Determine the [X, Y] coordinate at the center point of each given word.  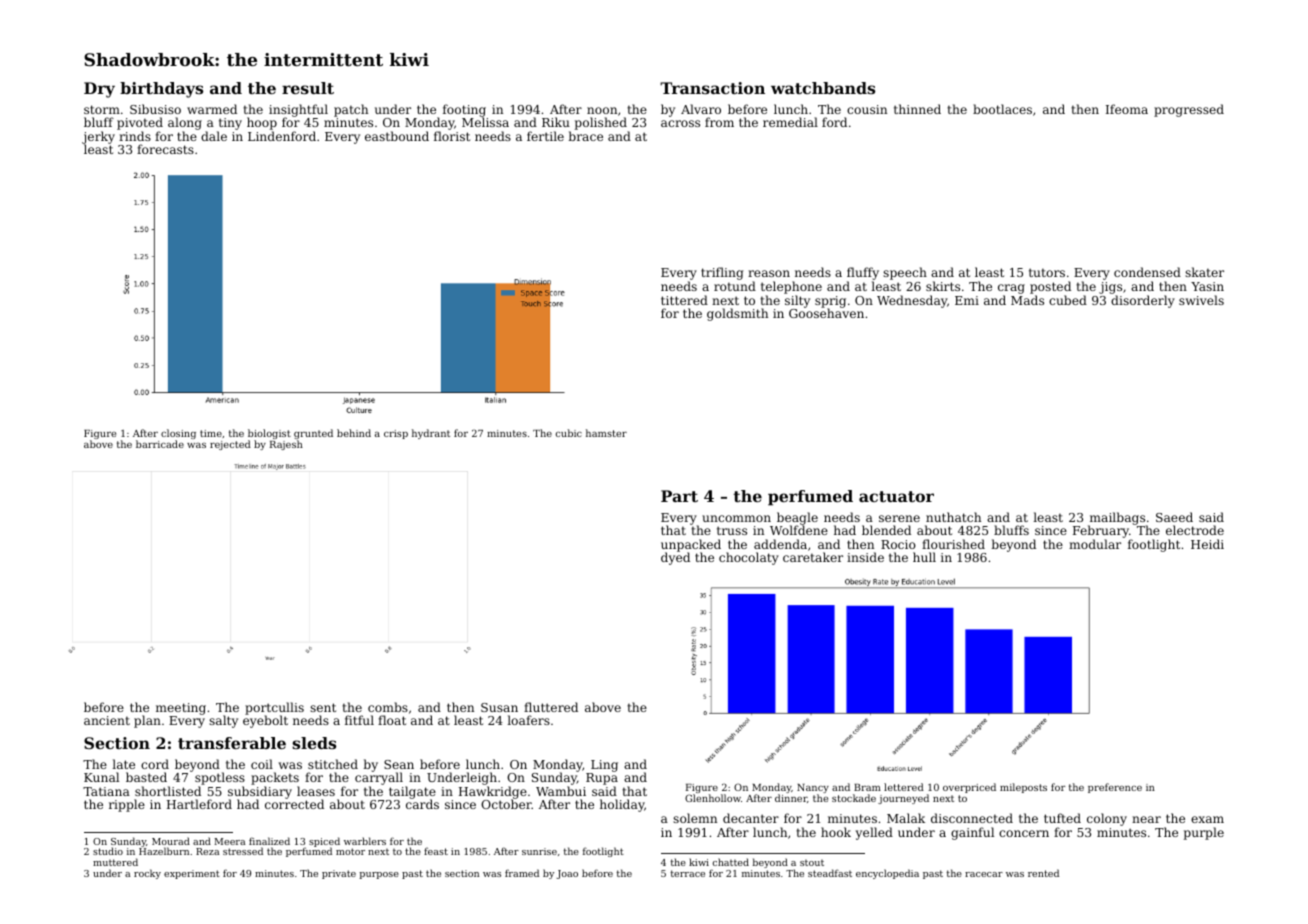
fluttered [551, 707]
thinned [917, 109]
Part [679, 496]
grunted [313, 434]
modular [1095, 544]
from [719, 122]
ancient [107, 720]
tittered [684, 300]
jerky [98, 138]
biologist [269, 434]
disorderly [1143, 301]
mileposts [1023, 788]
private [339, 874]
